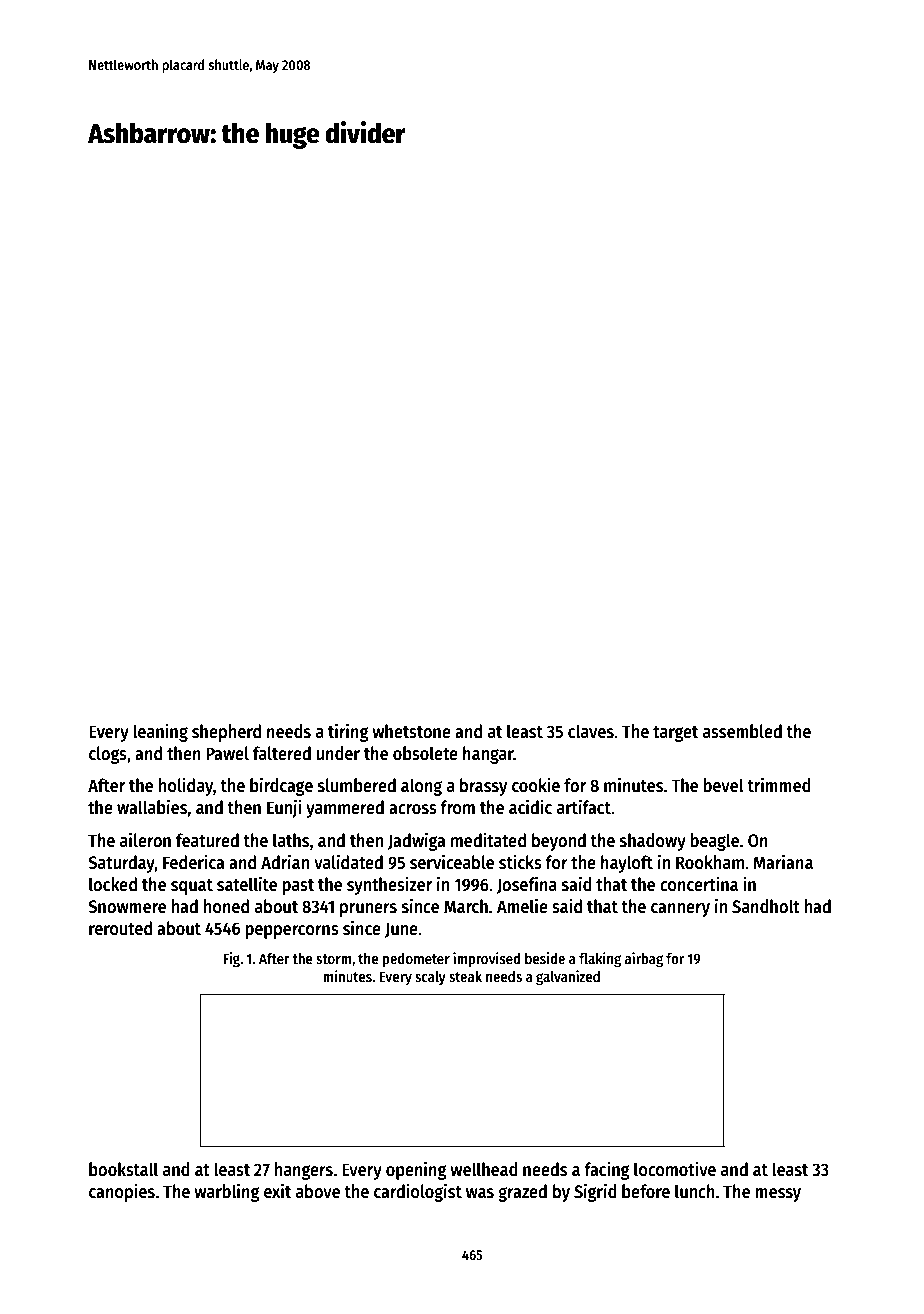  I want to click on Mariana, so click(783, 862).
